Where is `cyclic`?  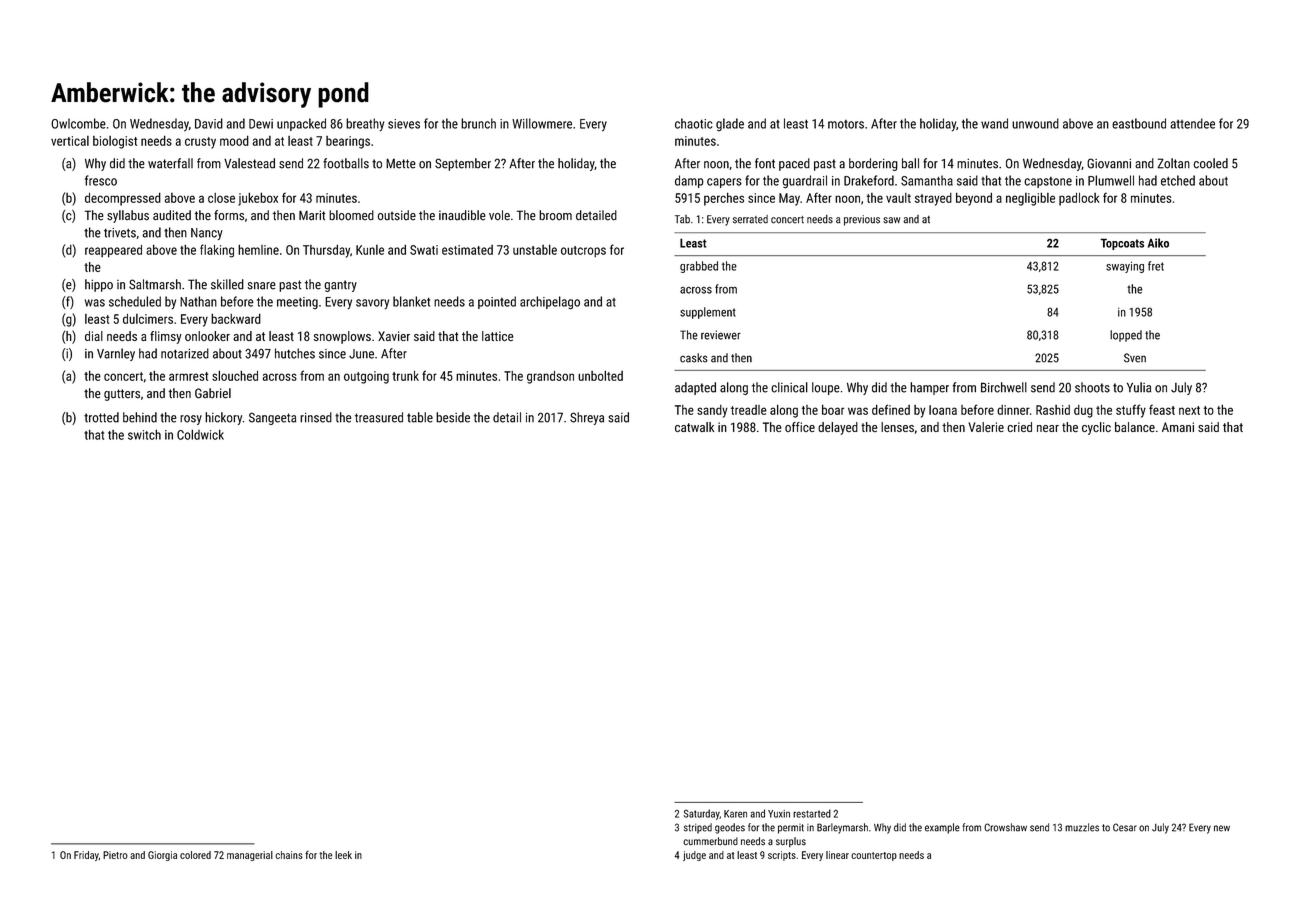
cyclic is located at coordinates (1096, 428).
